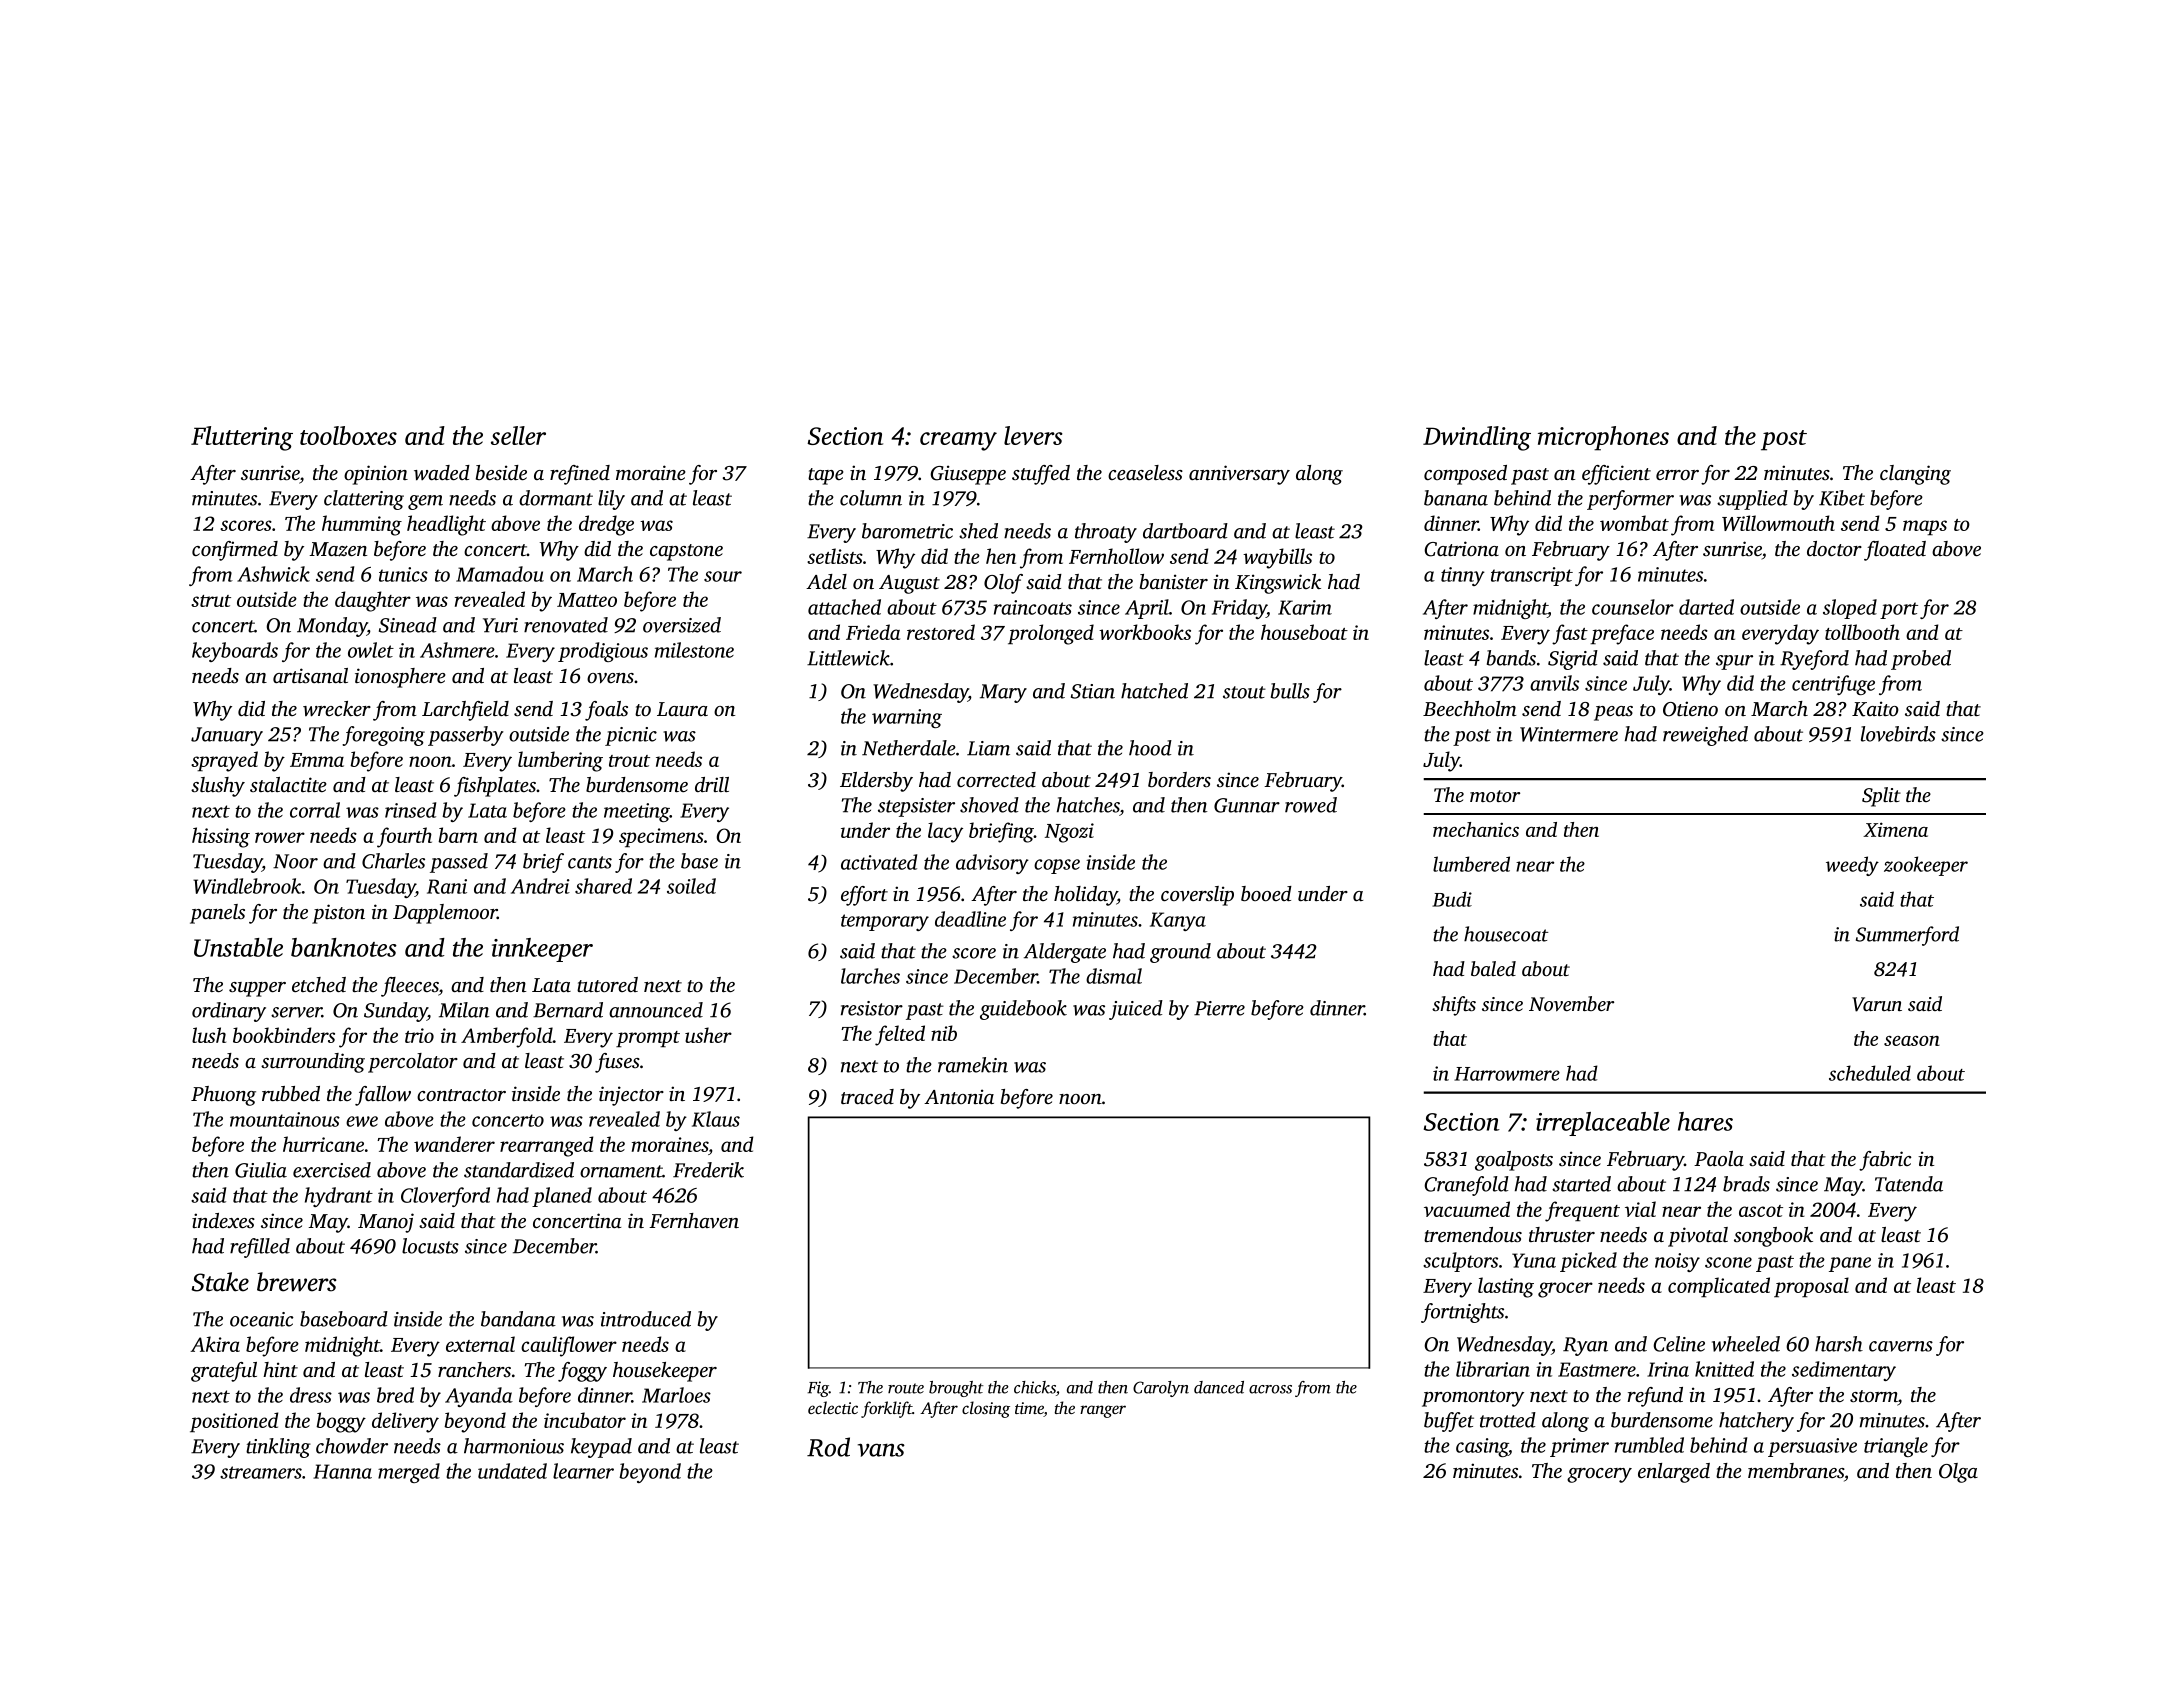  Describe the element at coordinates (348, 435) in the screenshot. I see `toolboxes` at that location.
